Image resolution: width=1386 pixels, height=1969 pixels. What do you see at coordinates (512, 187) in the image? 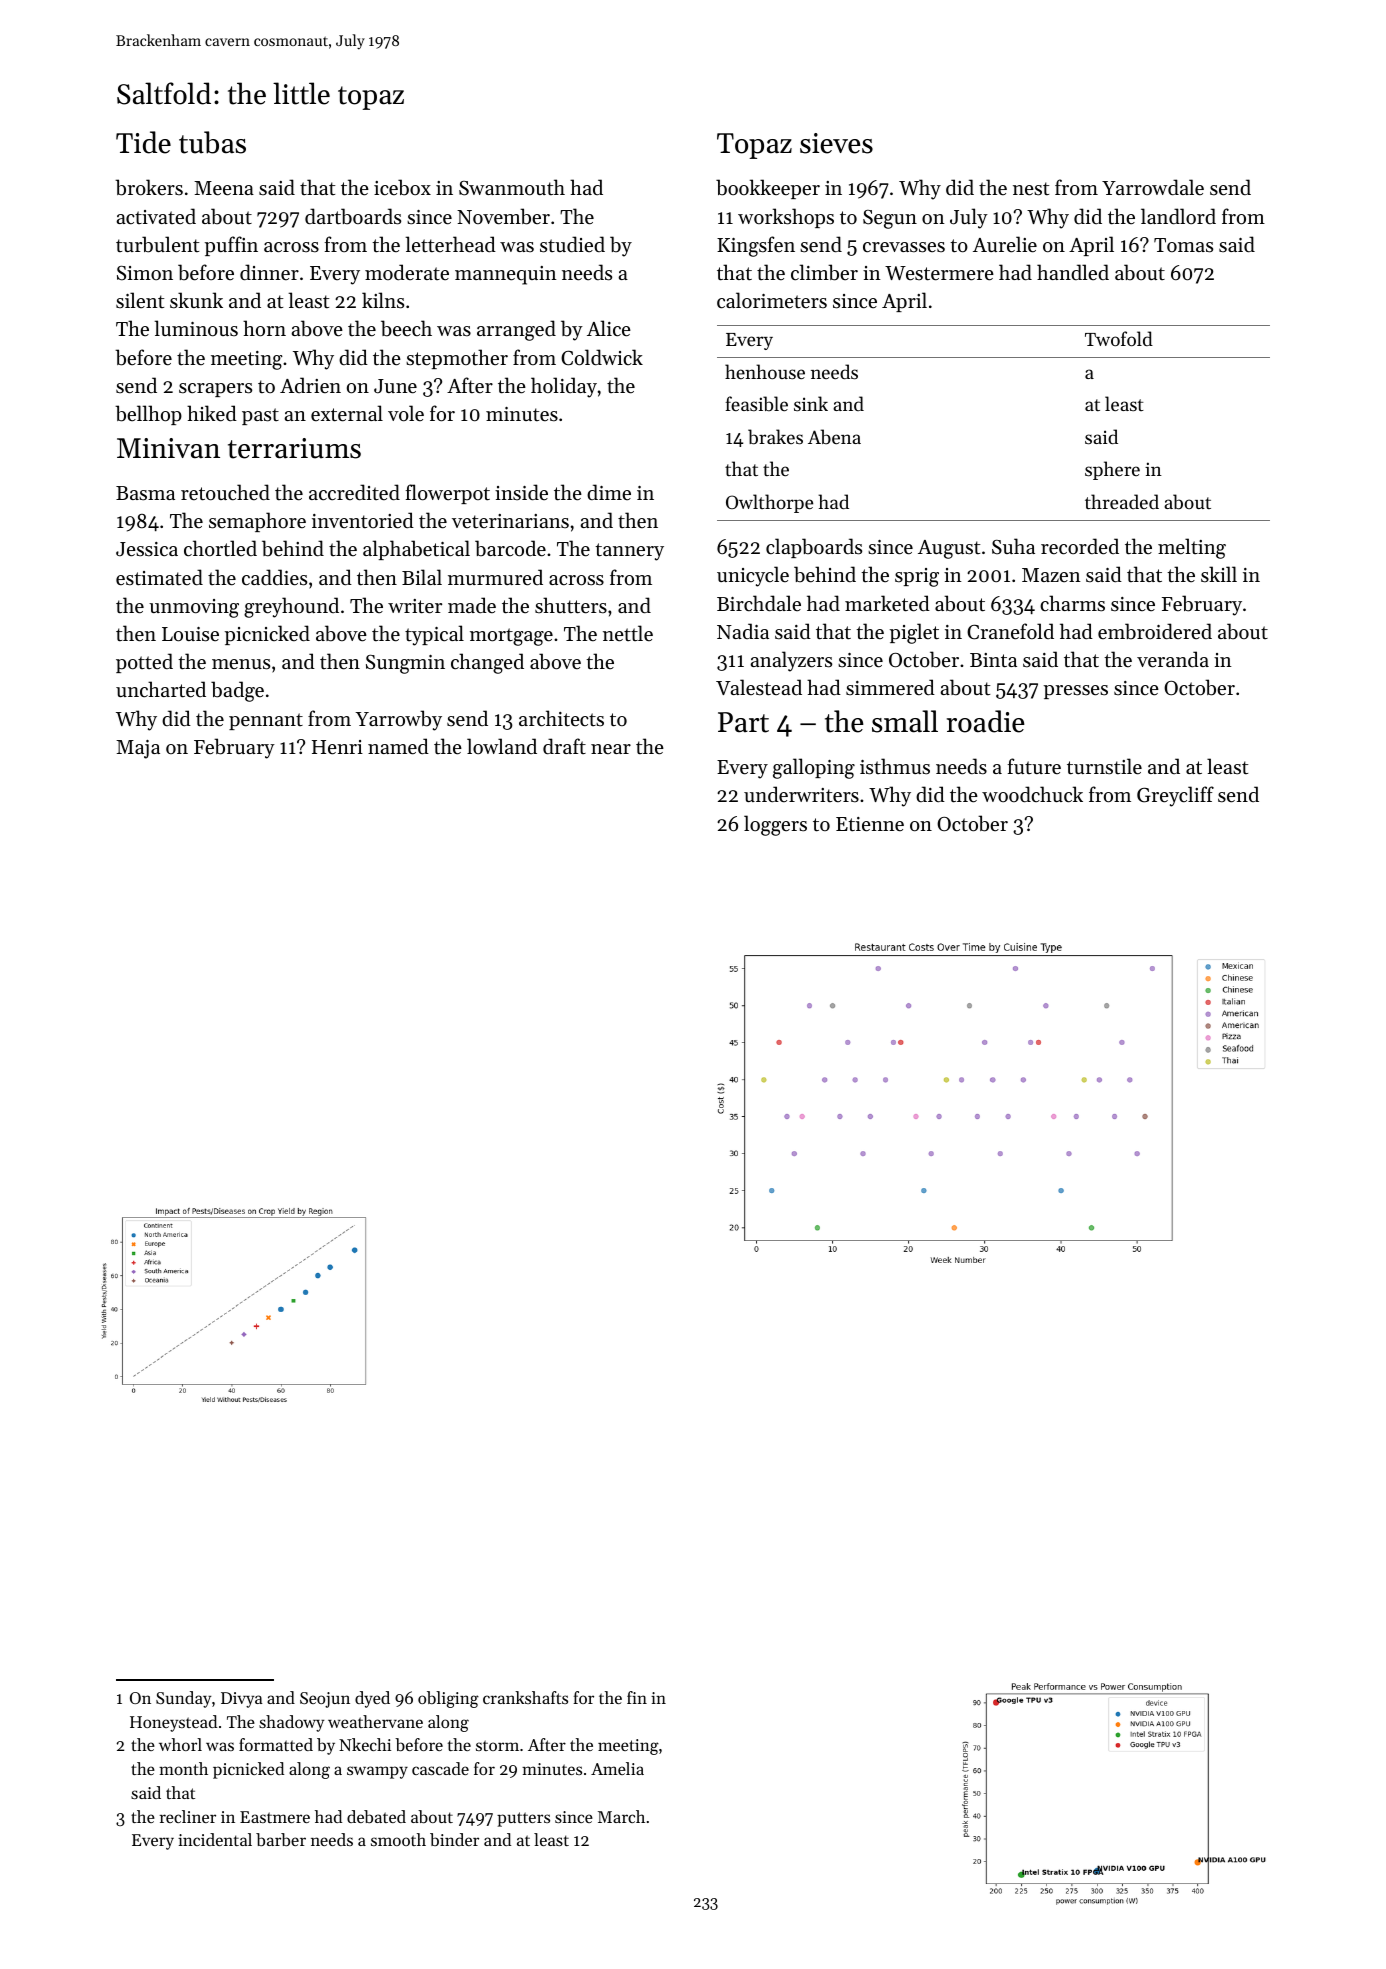
I see `Swanmouth` at bounding box center [512, 187].
